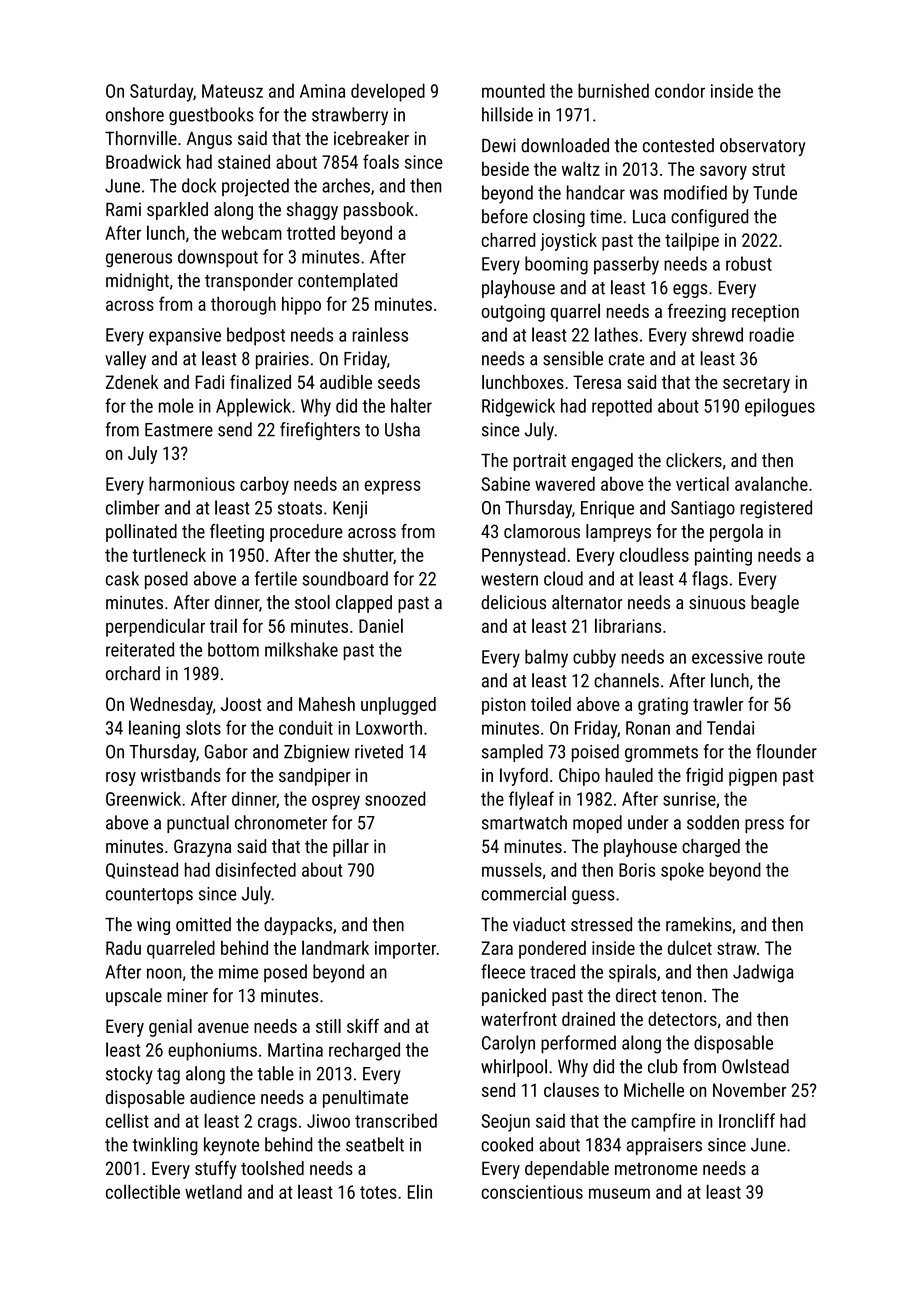 Image resolution: width=924 pixels, height=1308 pixels. I want to click on condor, so click(680, 90).
